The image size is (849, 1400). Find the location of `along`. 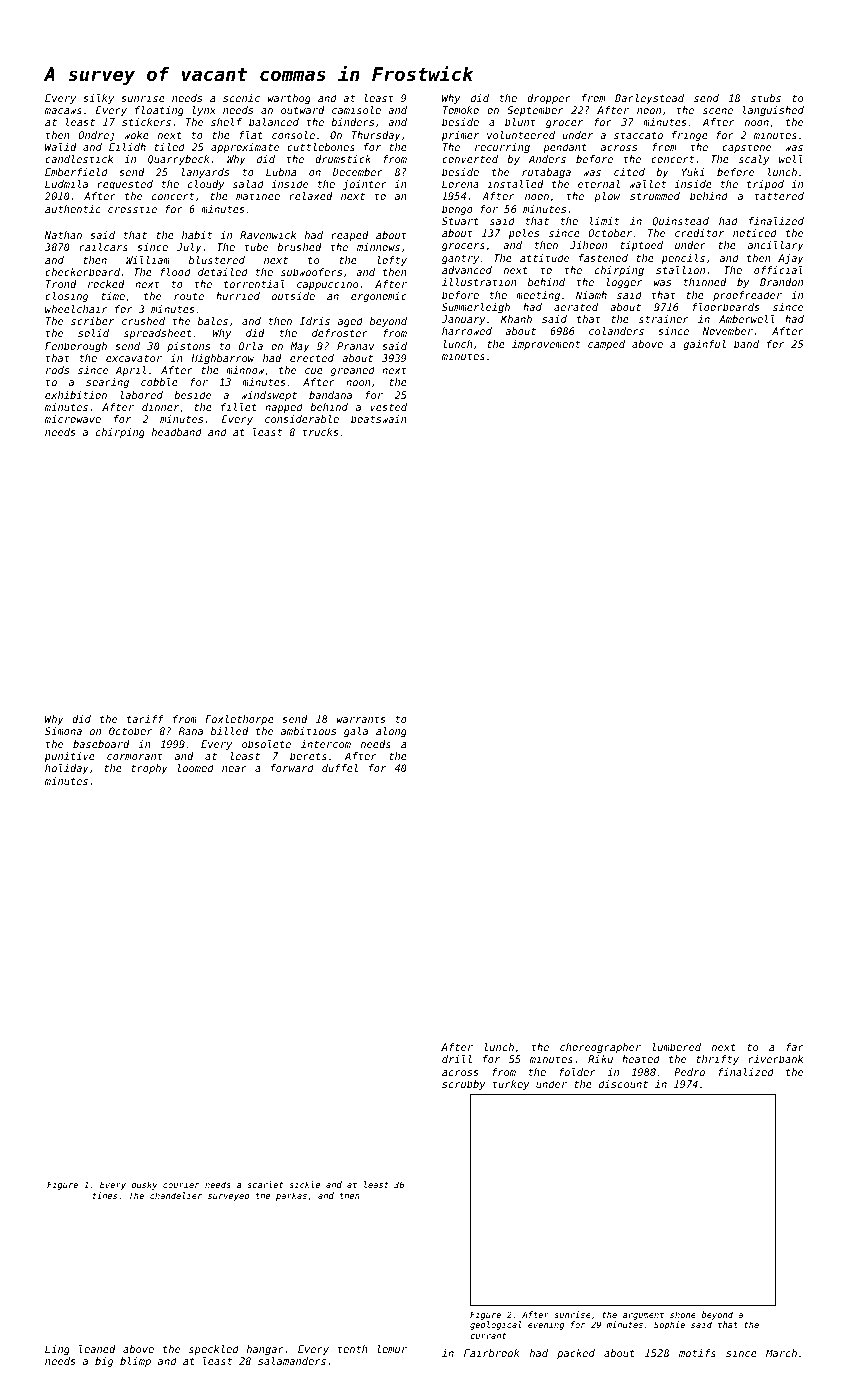

along is located at coordinates (391, 732).
